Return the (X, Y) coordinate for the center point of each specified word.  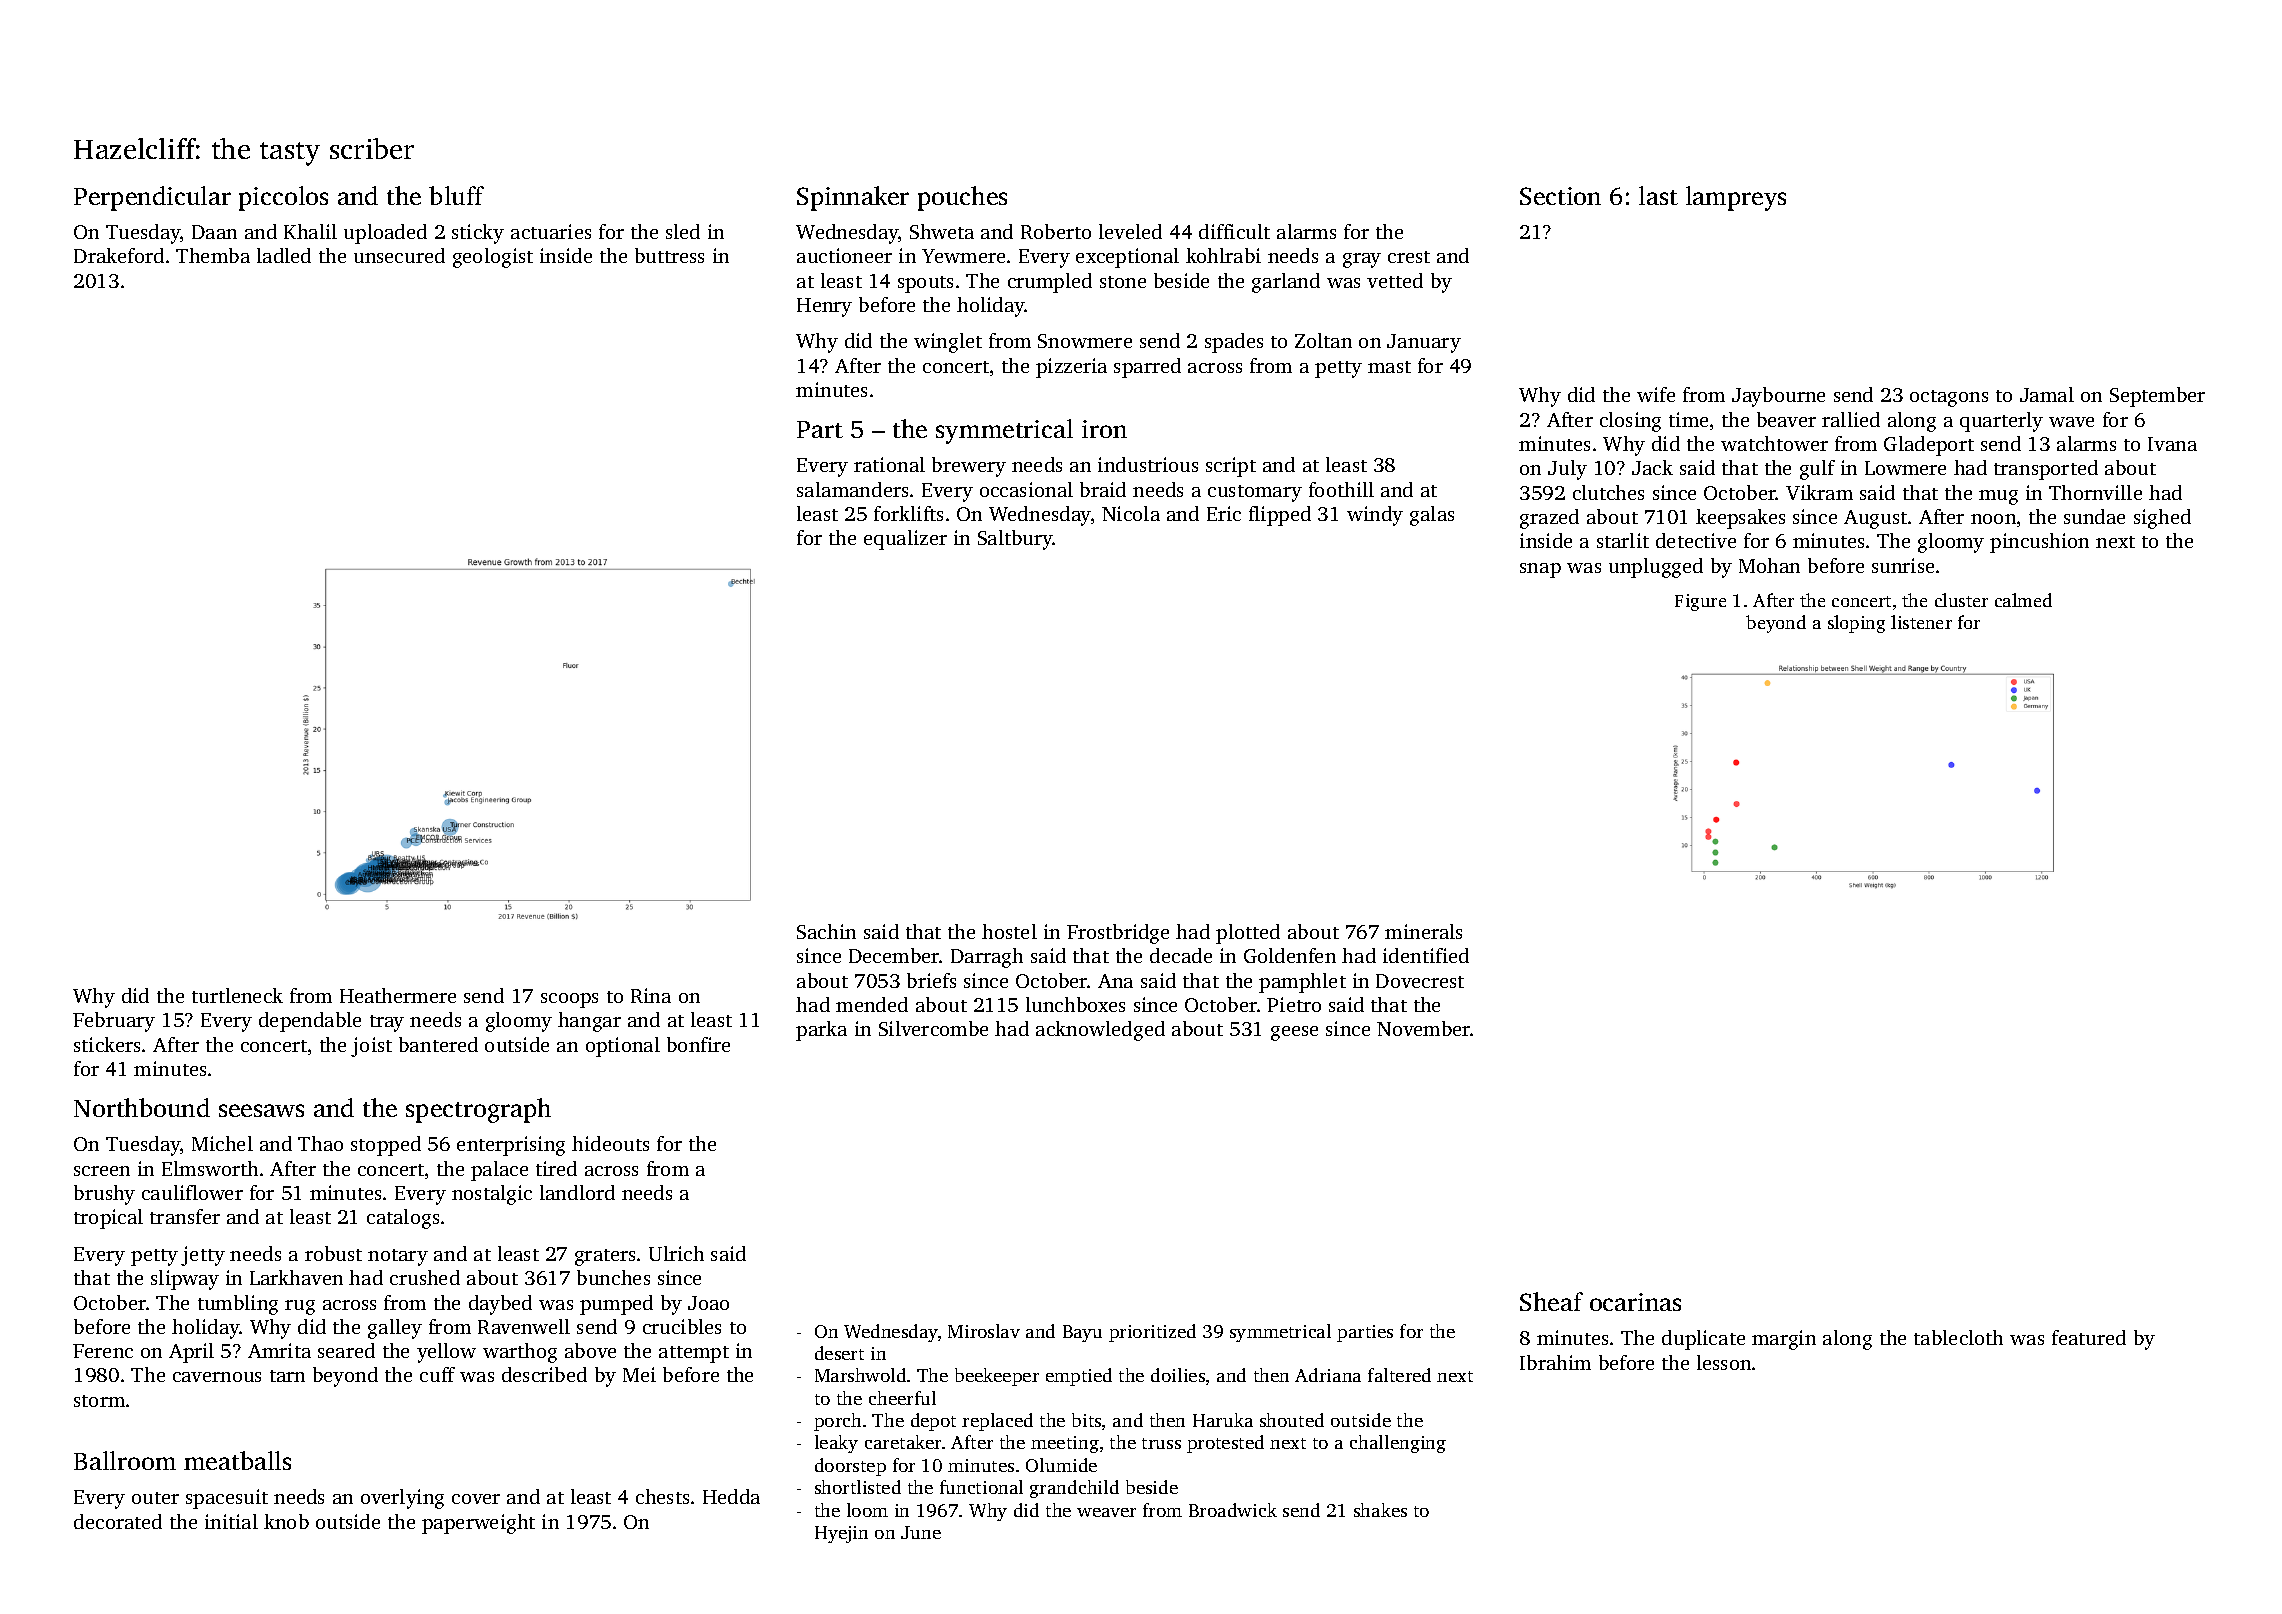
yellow (446, 1353)
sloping (1856, 624)
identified (1426, 955)
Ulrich (676, 1253)
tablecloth (1958, 1337)
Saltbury (1015, 540)
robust (333, 1253)
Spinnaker (853, 198)
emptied (1079, 1377)
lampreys (1736, 198)
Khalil (310, 231)
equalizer (905, 540)
